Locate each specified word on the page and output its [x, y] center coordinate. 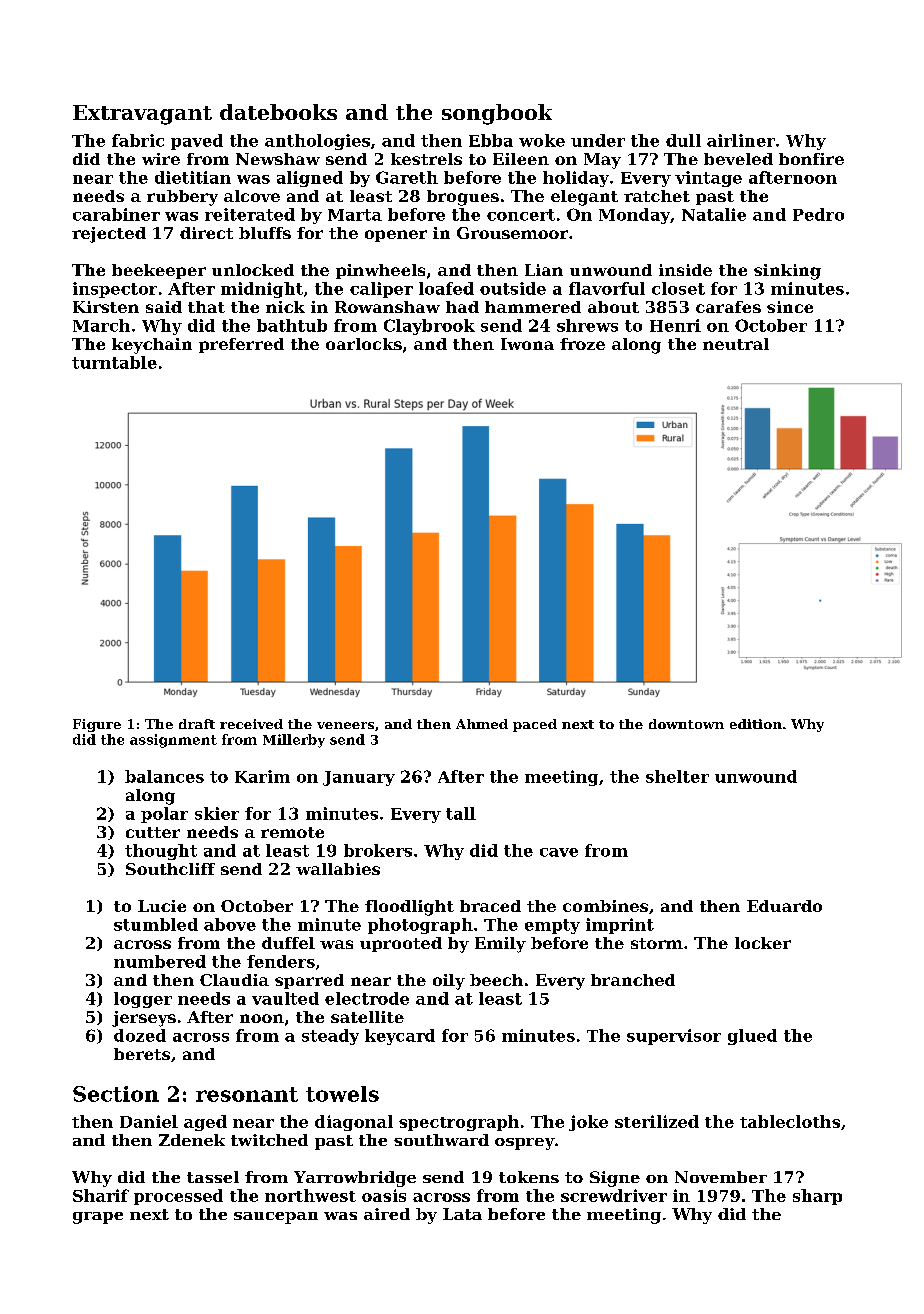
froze [582, 344]
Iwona [527, 344]
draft [197, 724]
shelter [677, 776]
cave [559, 852]
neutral [736, 344]
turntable [114, 362]
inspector [115, 290]
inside [685, 270]
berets [142, 1054]
